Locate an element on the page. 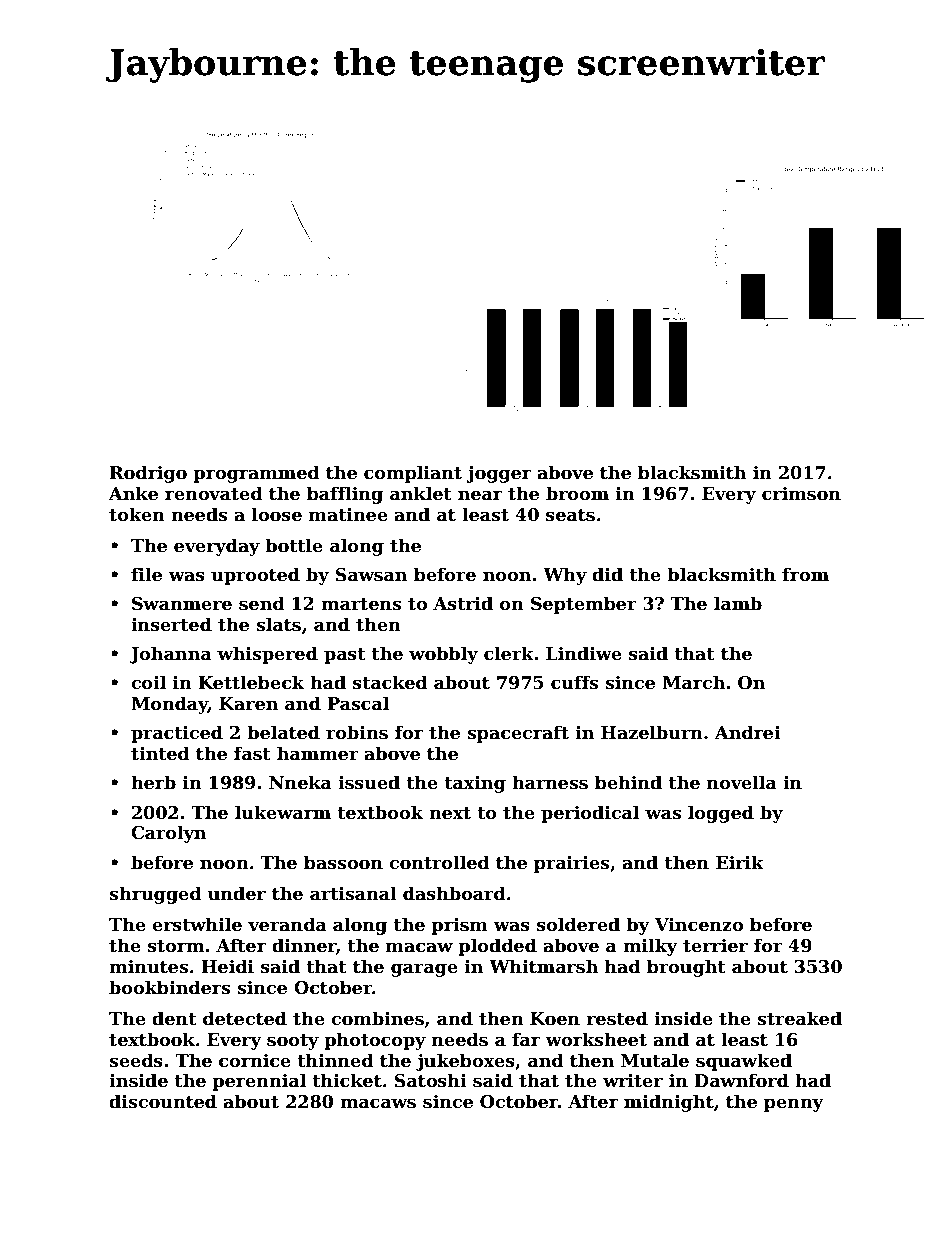 The image size is (952, 1233). dent is located at coordinates (174, 1018).
